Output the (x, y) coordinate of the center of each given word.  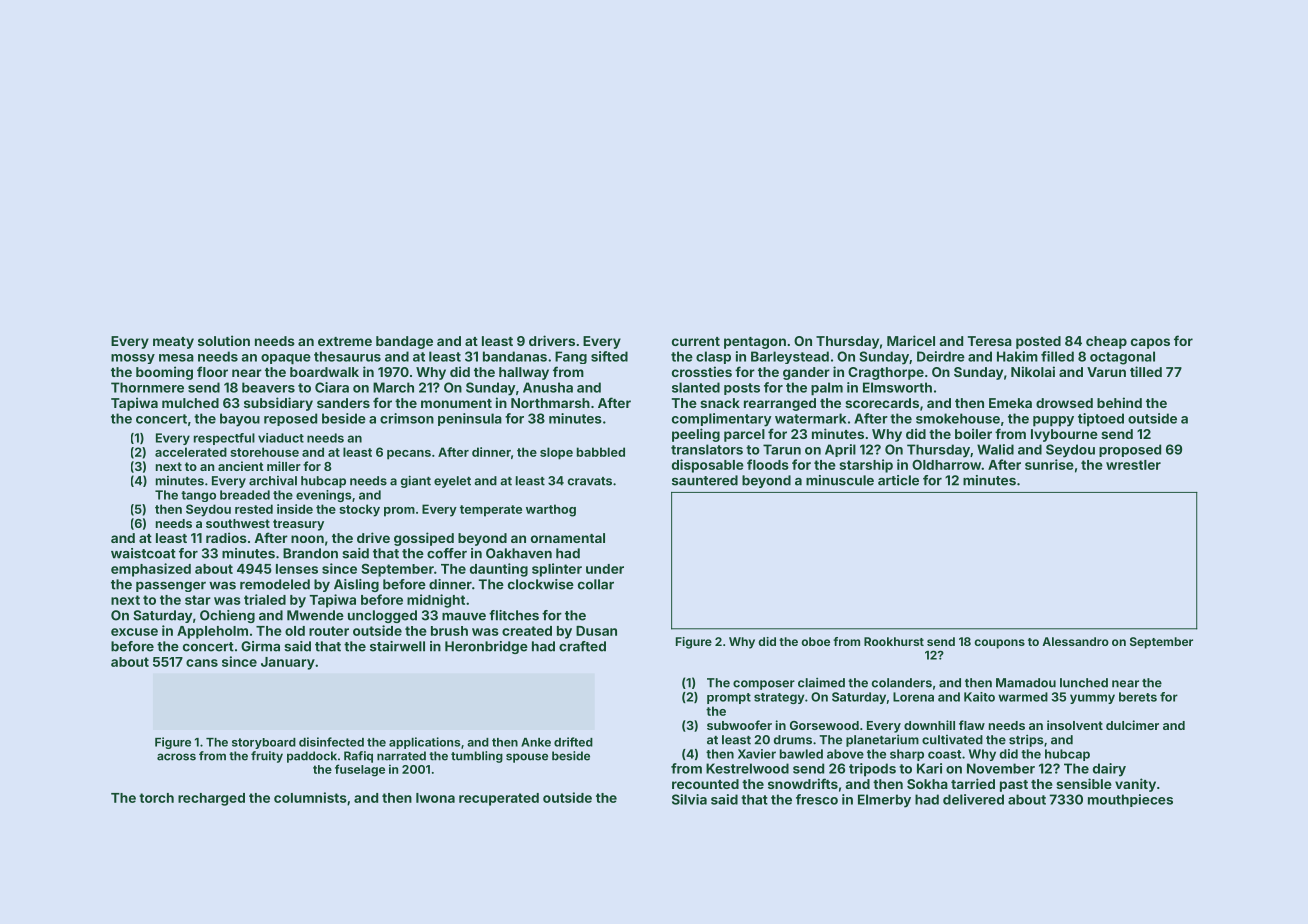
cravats (590, 481)
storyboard (264, 743)
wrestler (1133, 465)
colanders (902, 683)
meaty (173, 343)
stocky (359, 510)
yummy (1092, 699)
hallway (524, 373)
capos (1150, 343)
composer (764, 685)
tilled (1146, 371)
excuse (134, 632)
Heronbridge (486, 647)
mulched (190, 403)
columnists (310, 797)
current (696, 341)
